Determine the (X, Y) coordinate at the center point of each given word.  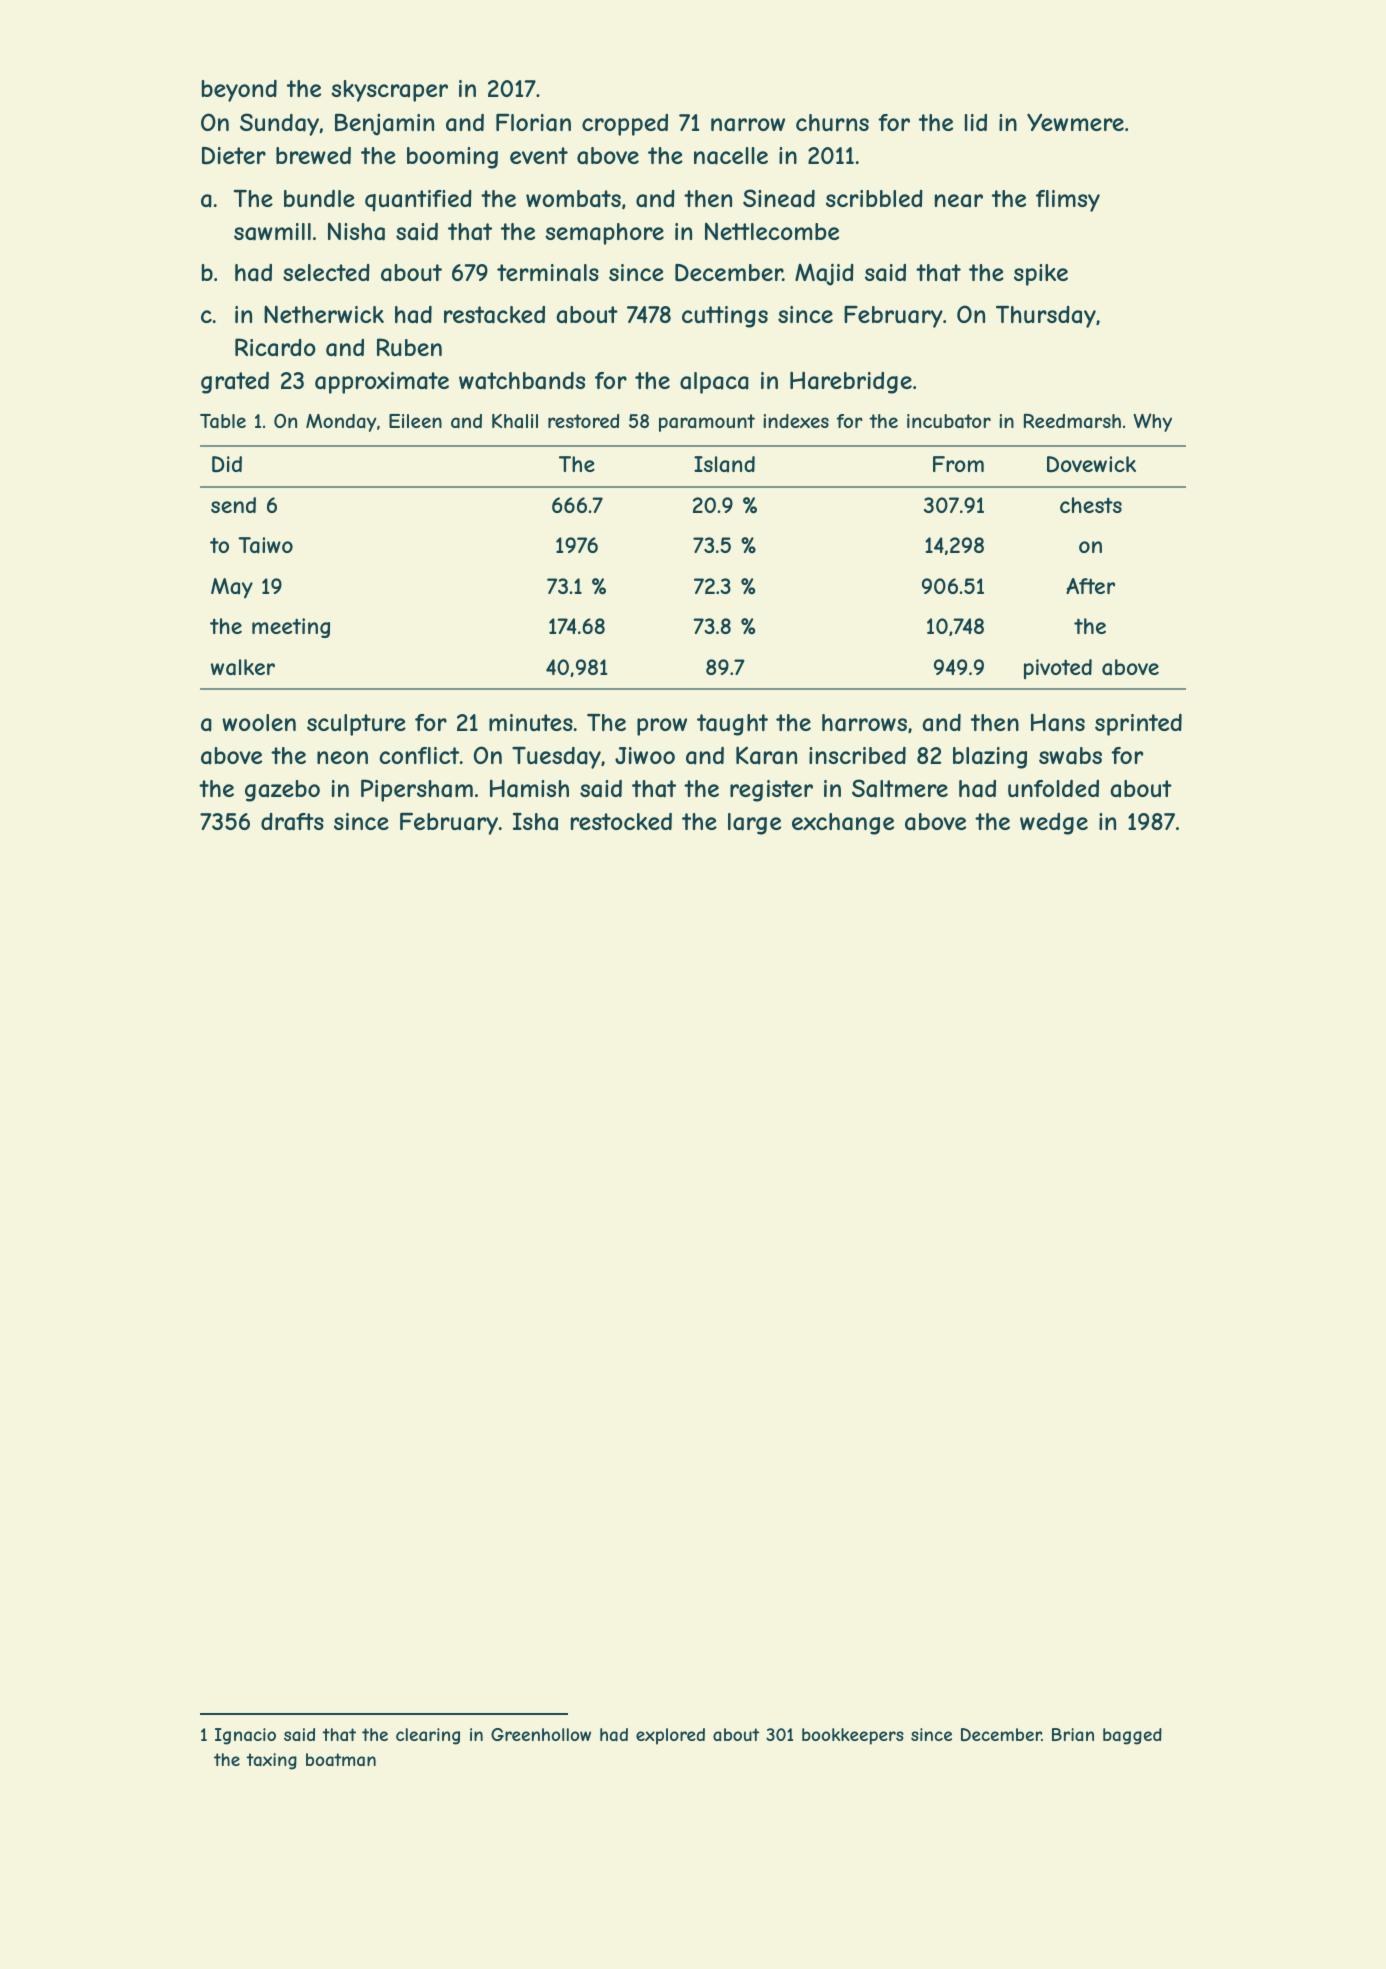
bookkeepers (853, 1736)
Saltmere (900, 788)
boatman (341, 1759)
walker (243, 667)
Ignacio (245, 1736)
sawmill (272, 232)
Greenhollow (541, 1734)
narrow (748, 125)
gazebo (282, 791)
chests (1091, 505)
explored (670, 1736)
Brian (1073, 1734)
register (771, 791)
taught (732, 725)
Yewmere (1075, 122)
